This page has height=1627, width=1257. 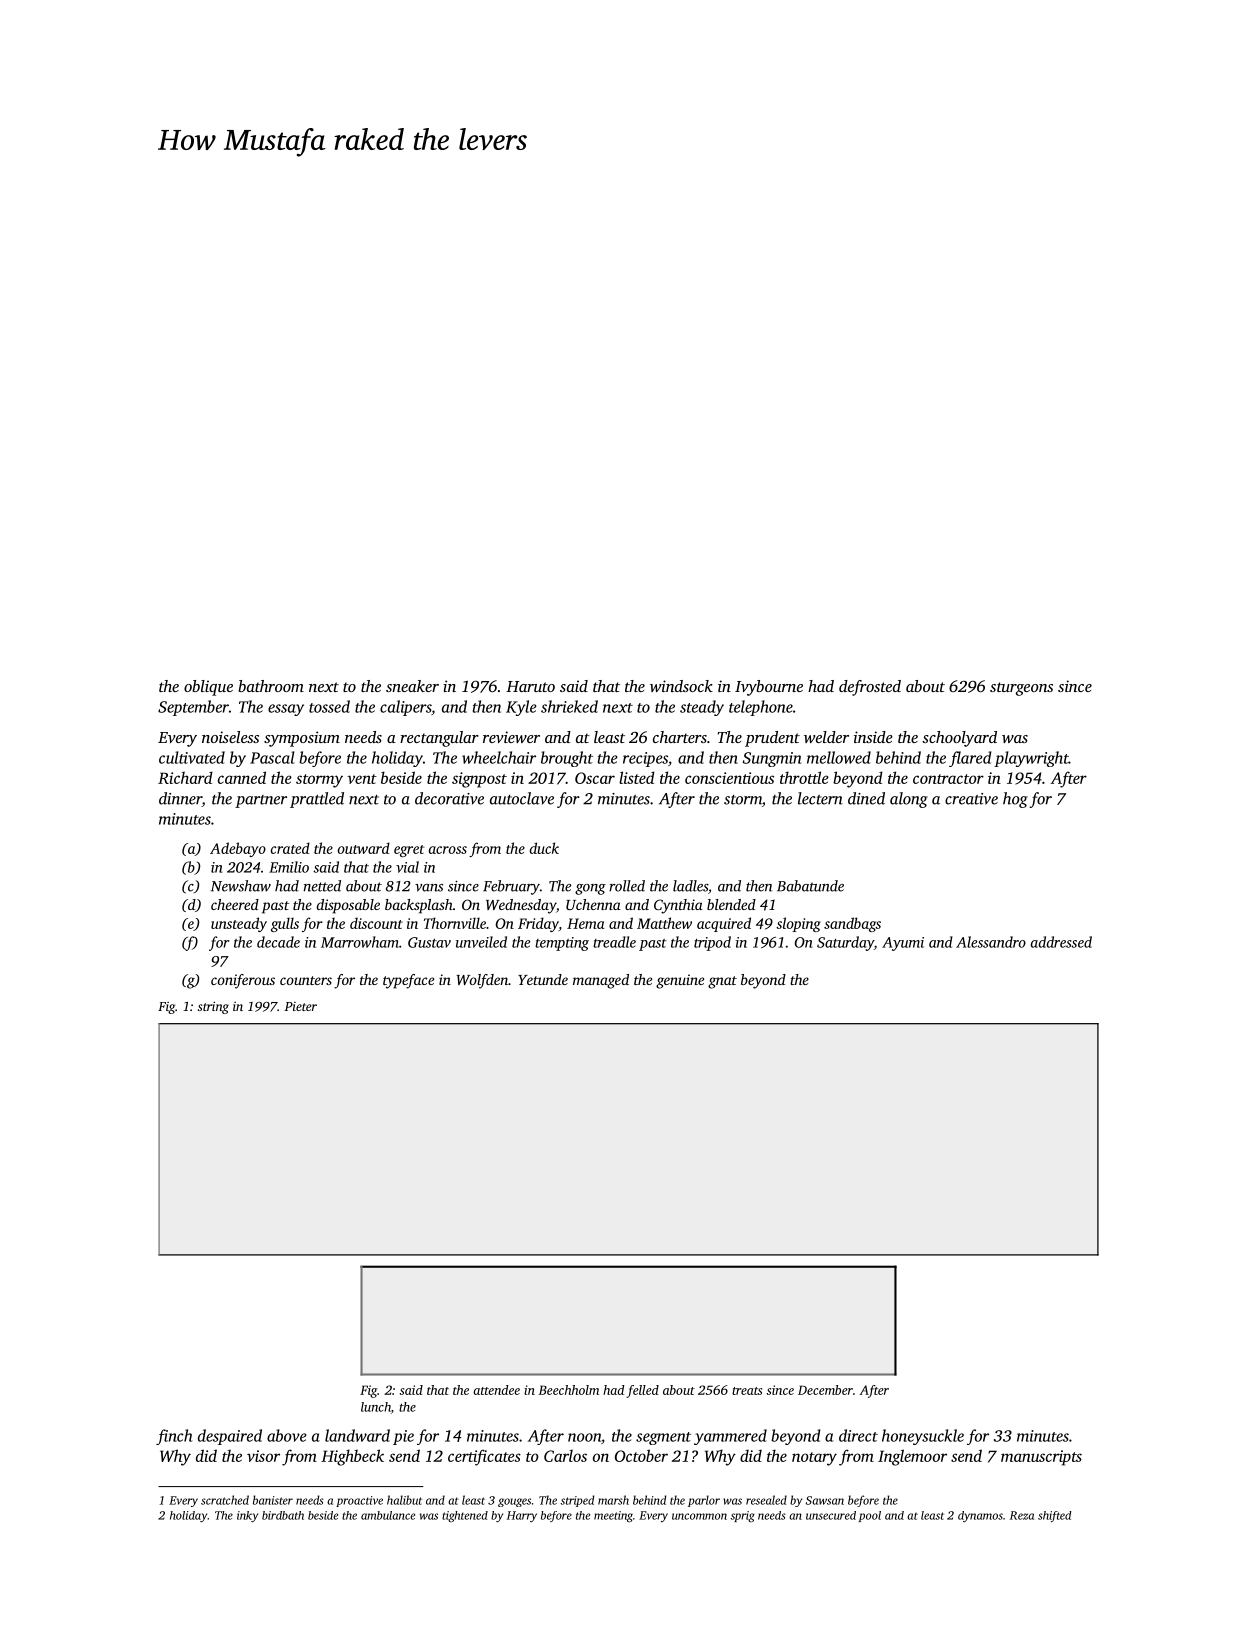 What do you see at coordinates (642, 1391) in the page?
I see `felled` at bounding box center [642, 1391].
